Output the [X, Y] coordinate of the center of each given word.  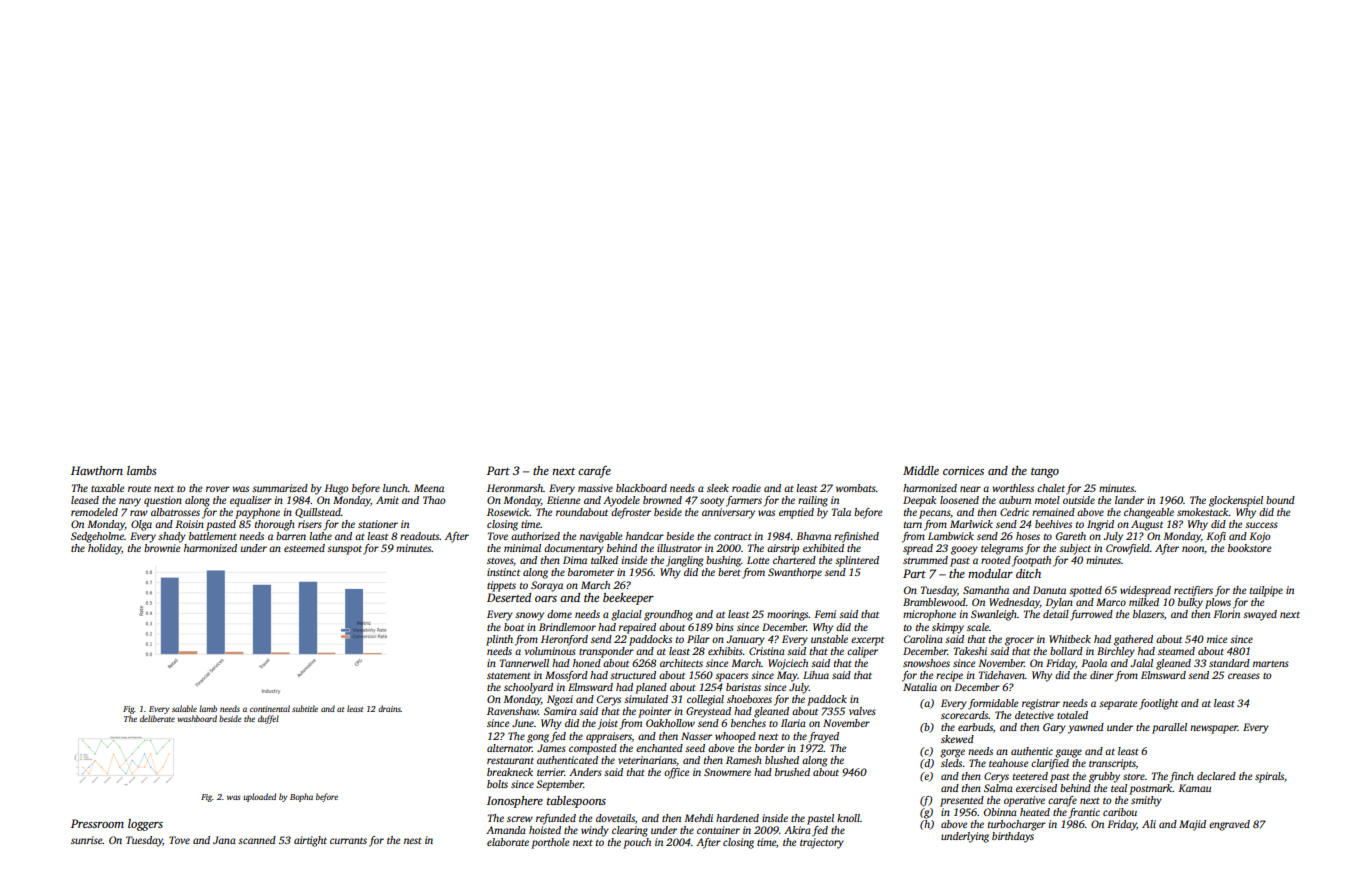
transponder [606, 652]
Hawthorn [97, 470]
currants [348, 841]
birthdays [1013, 837]
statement [509, 676]
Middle [921, 470]
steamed [1176, 651]
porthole [550, 843]
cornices [963, 470]
